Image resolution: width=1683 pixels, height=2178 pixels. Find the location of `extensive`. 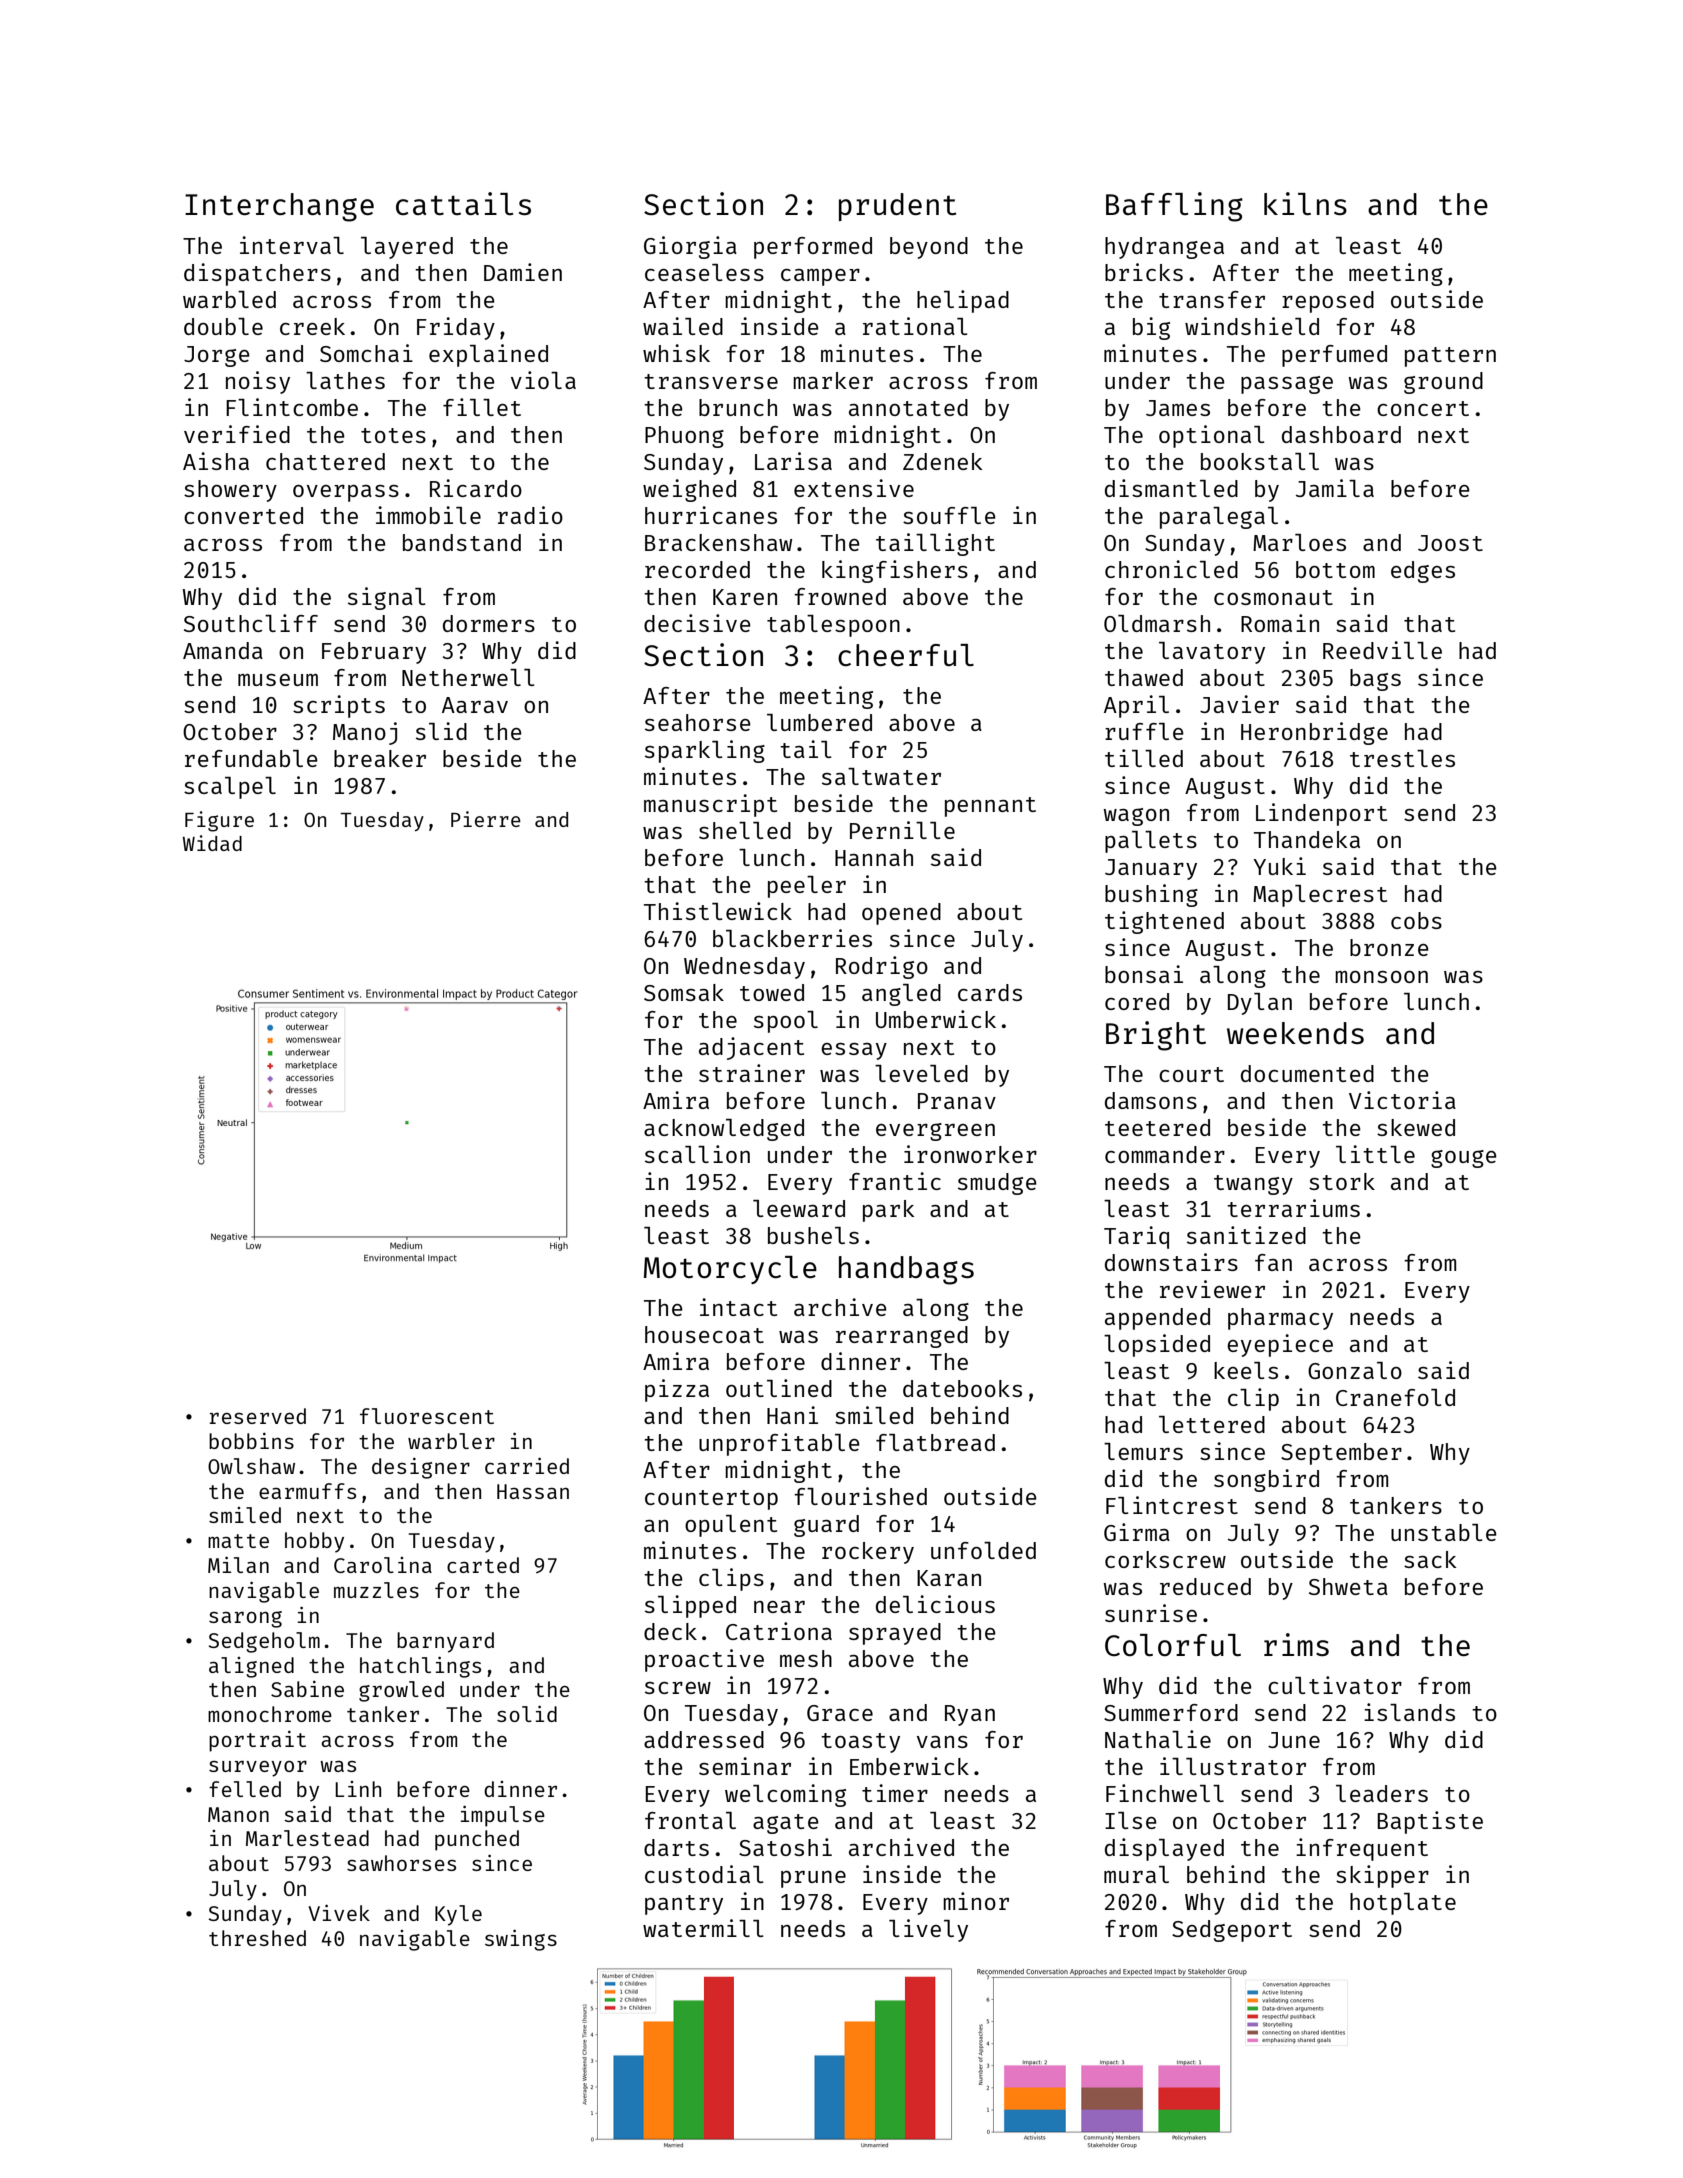

extensive is located at coordinates (854, 488).
